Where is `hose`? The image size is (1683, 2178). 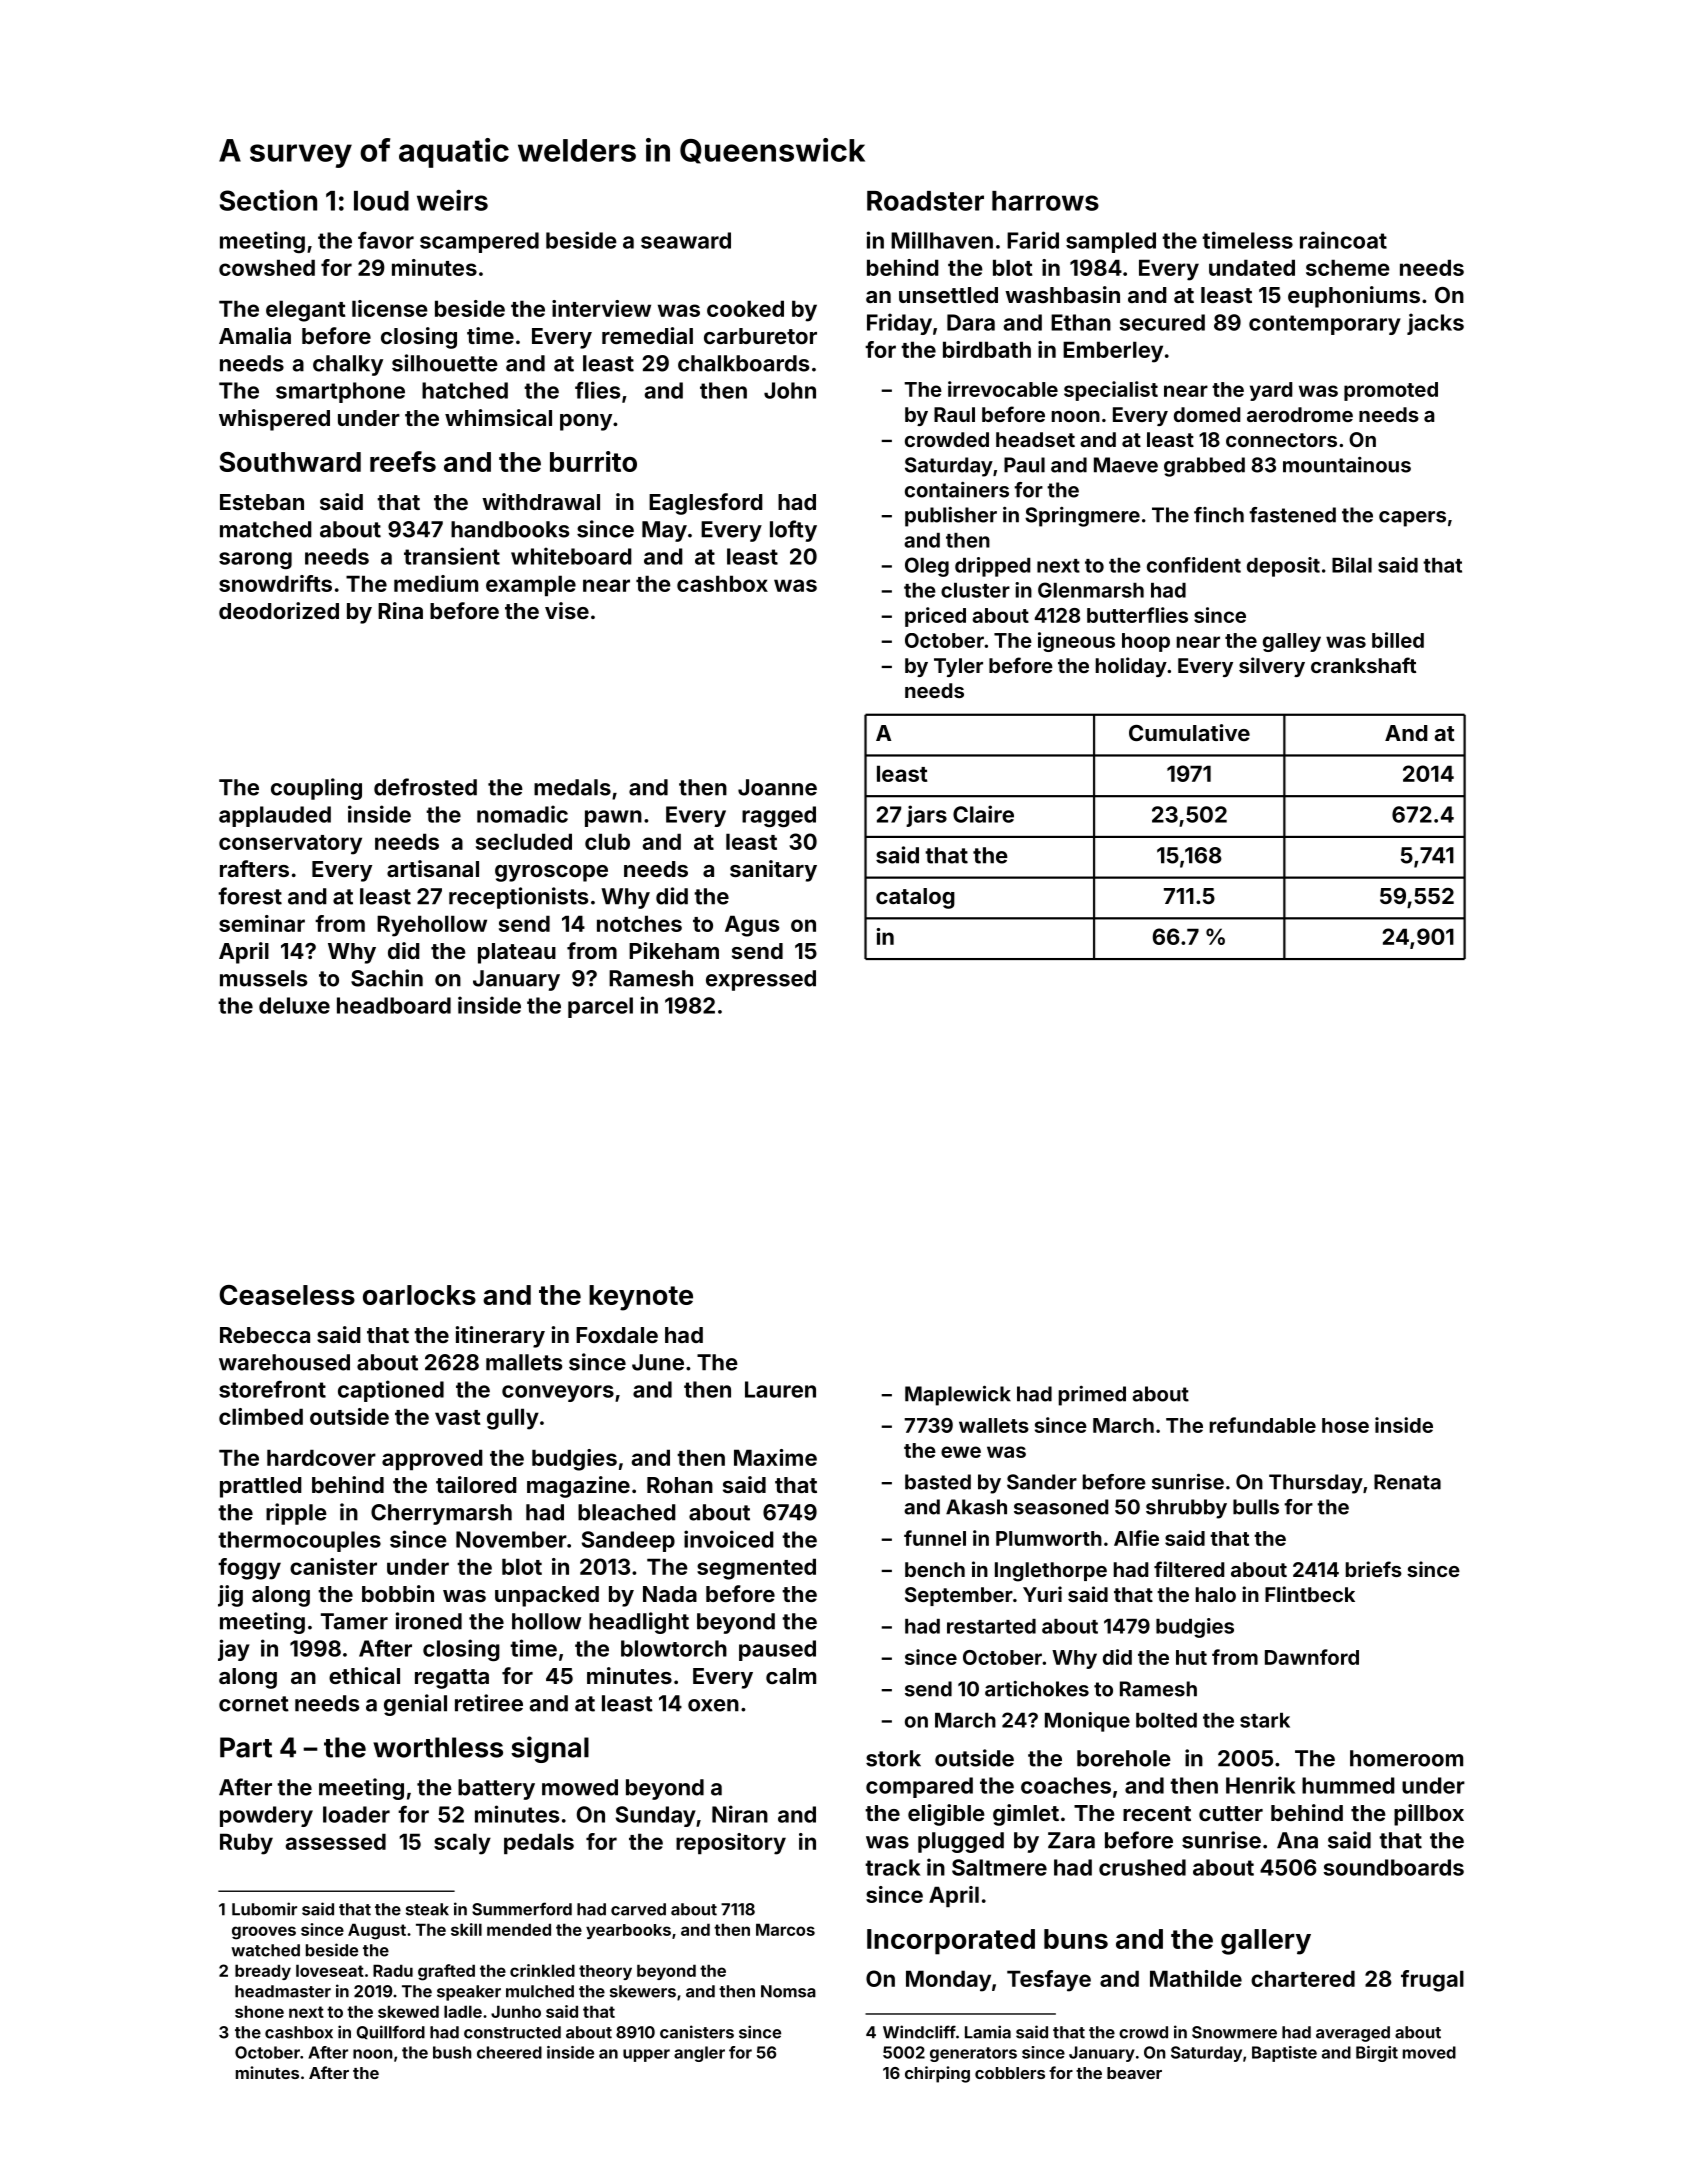
hose is located at coordinates (1345, 1425).
